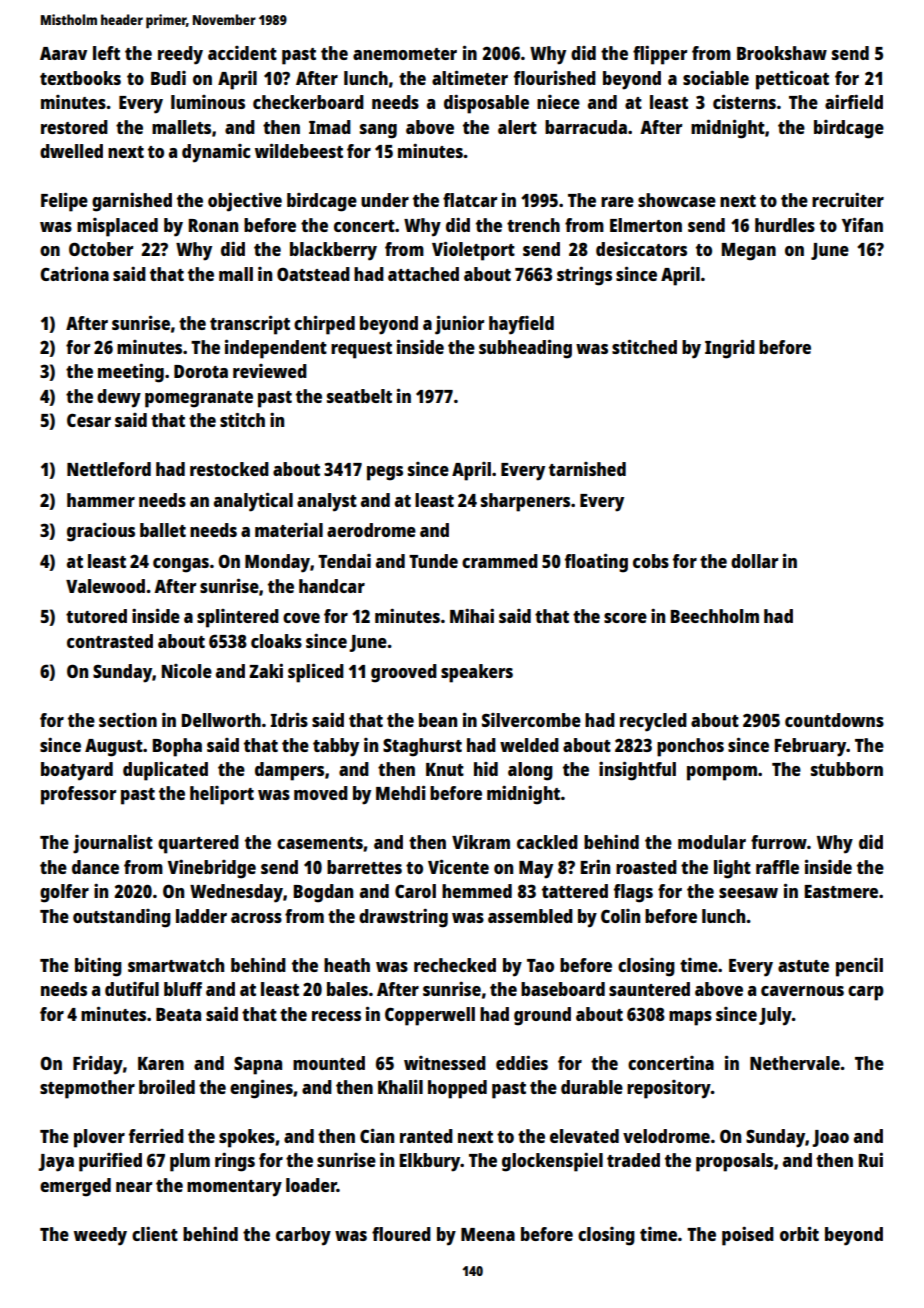  I want to click on dollar, so click(754, 561).
